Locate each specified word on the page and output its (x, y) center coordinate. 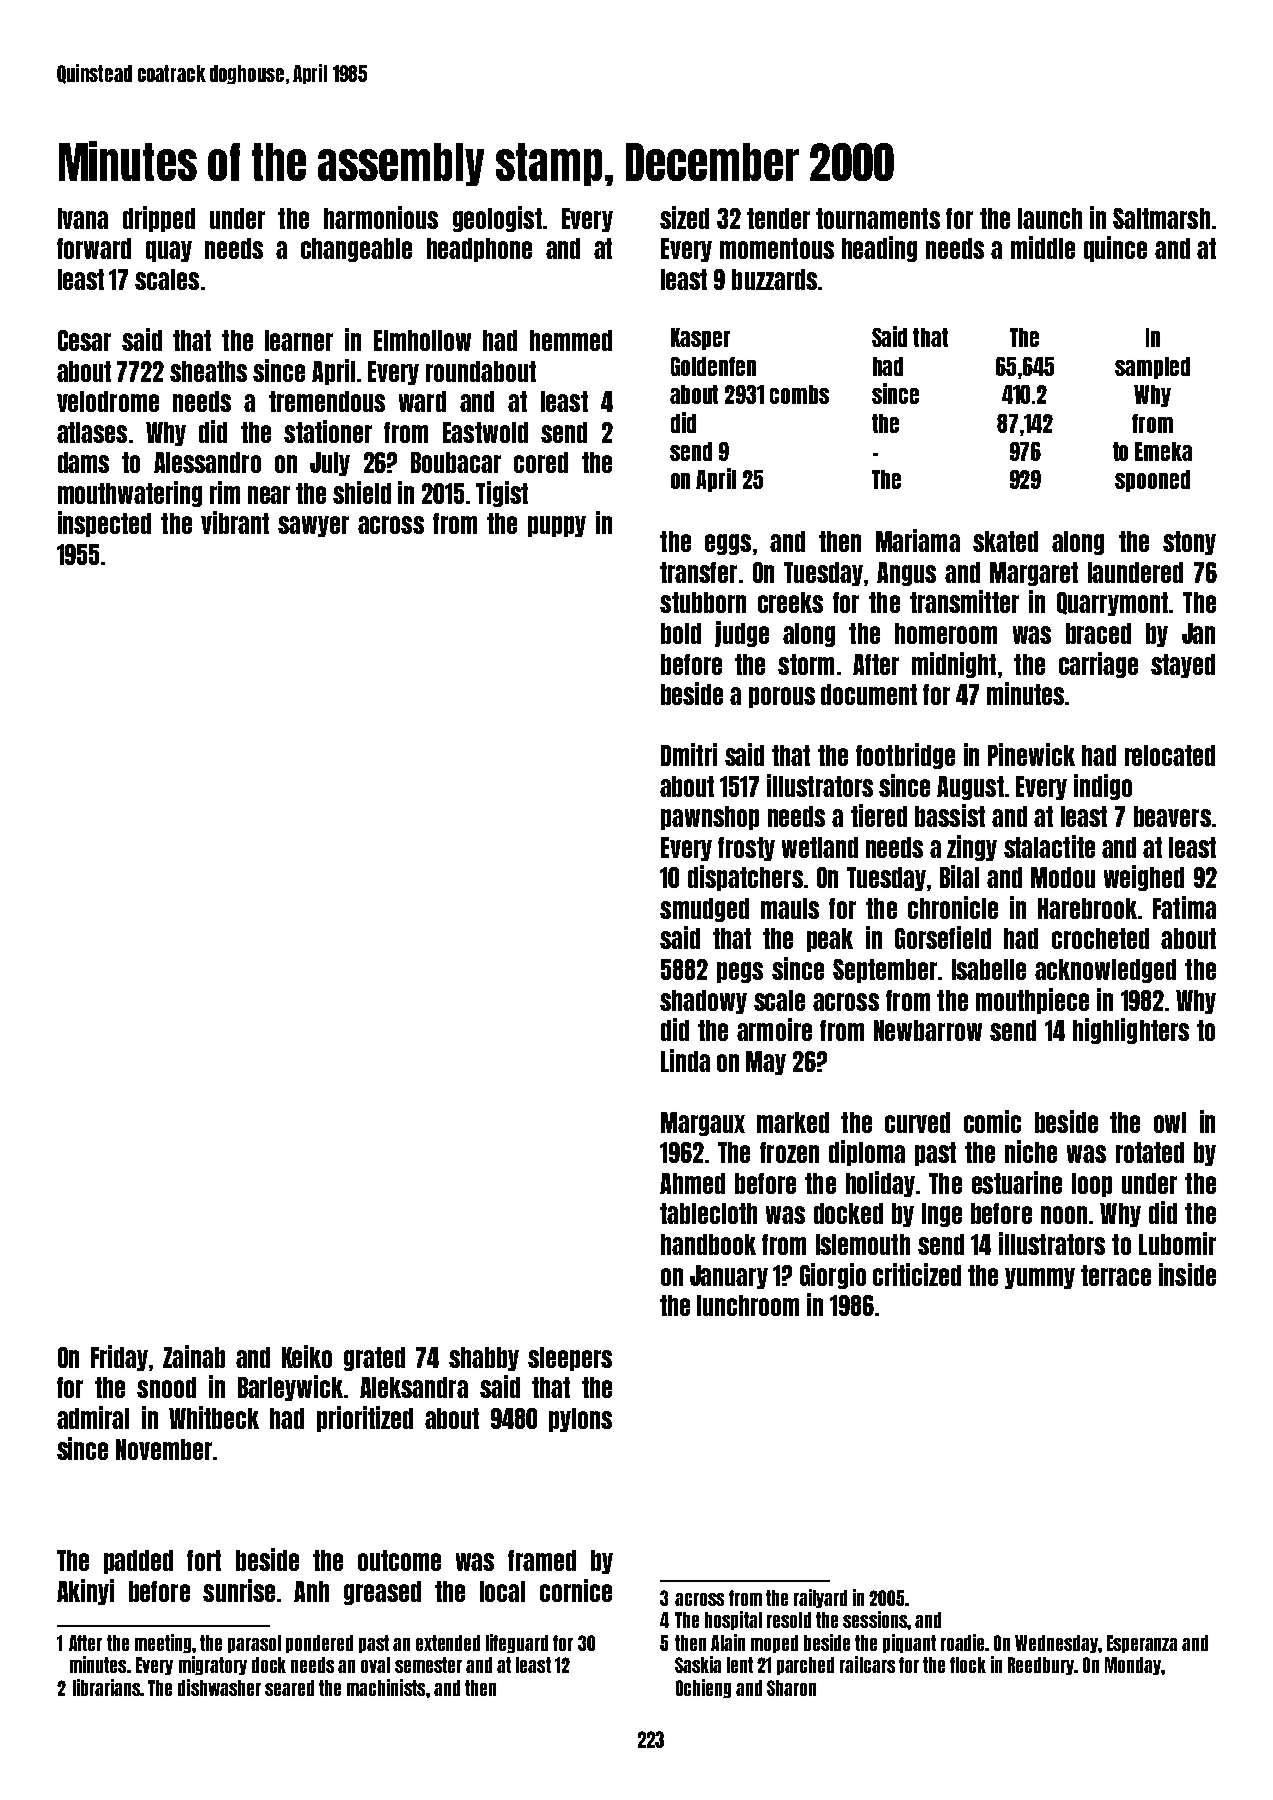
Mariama (918, 540)
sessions (875, 1619)
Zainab (194, 1356)
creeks (790, 602)
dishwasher (219, 1687)
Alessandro (207, 462)
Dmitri (689, 754)
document (869, 694)
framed (542, 1560)
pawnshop (710, 818)
